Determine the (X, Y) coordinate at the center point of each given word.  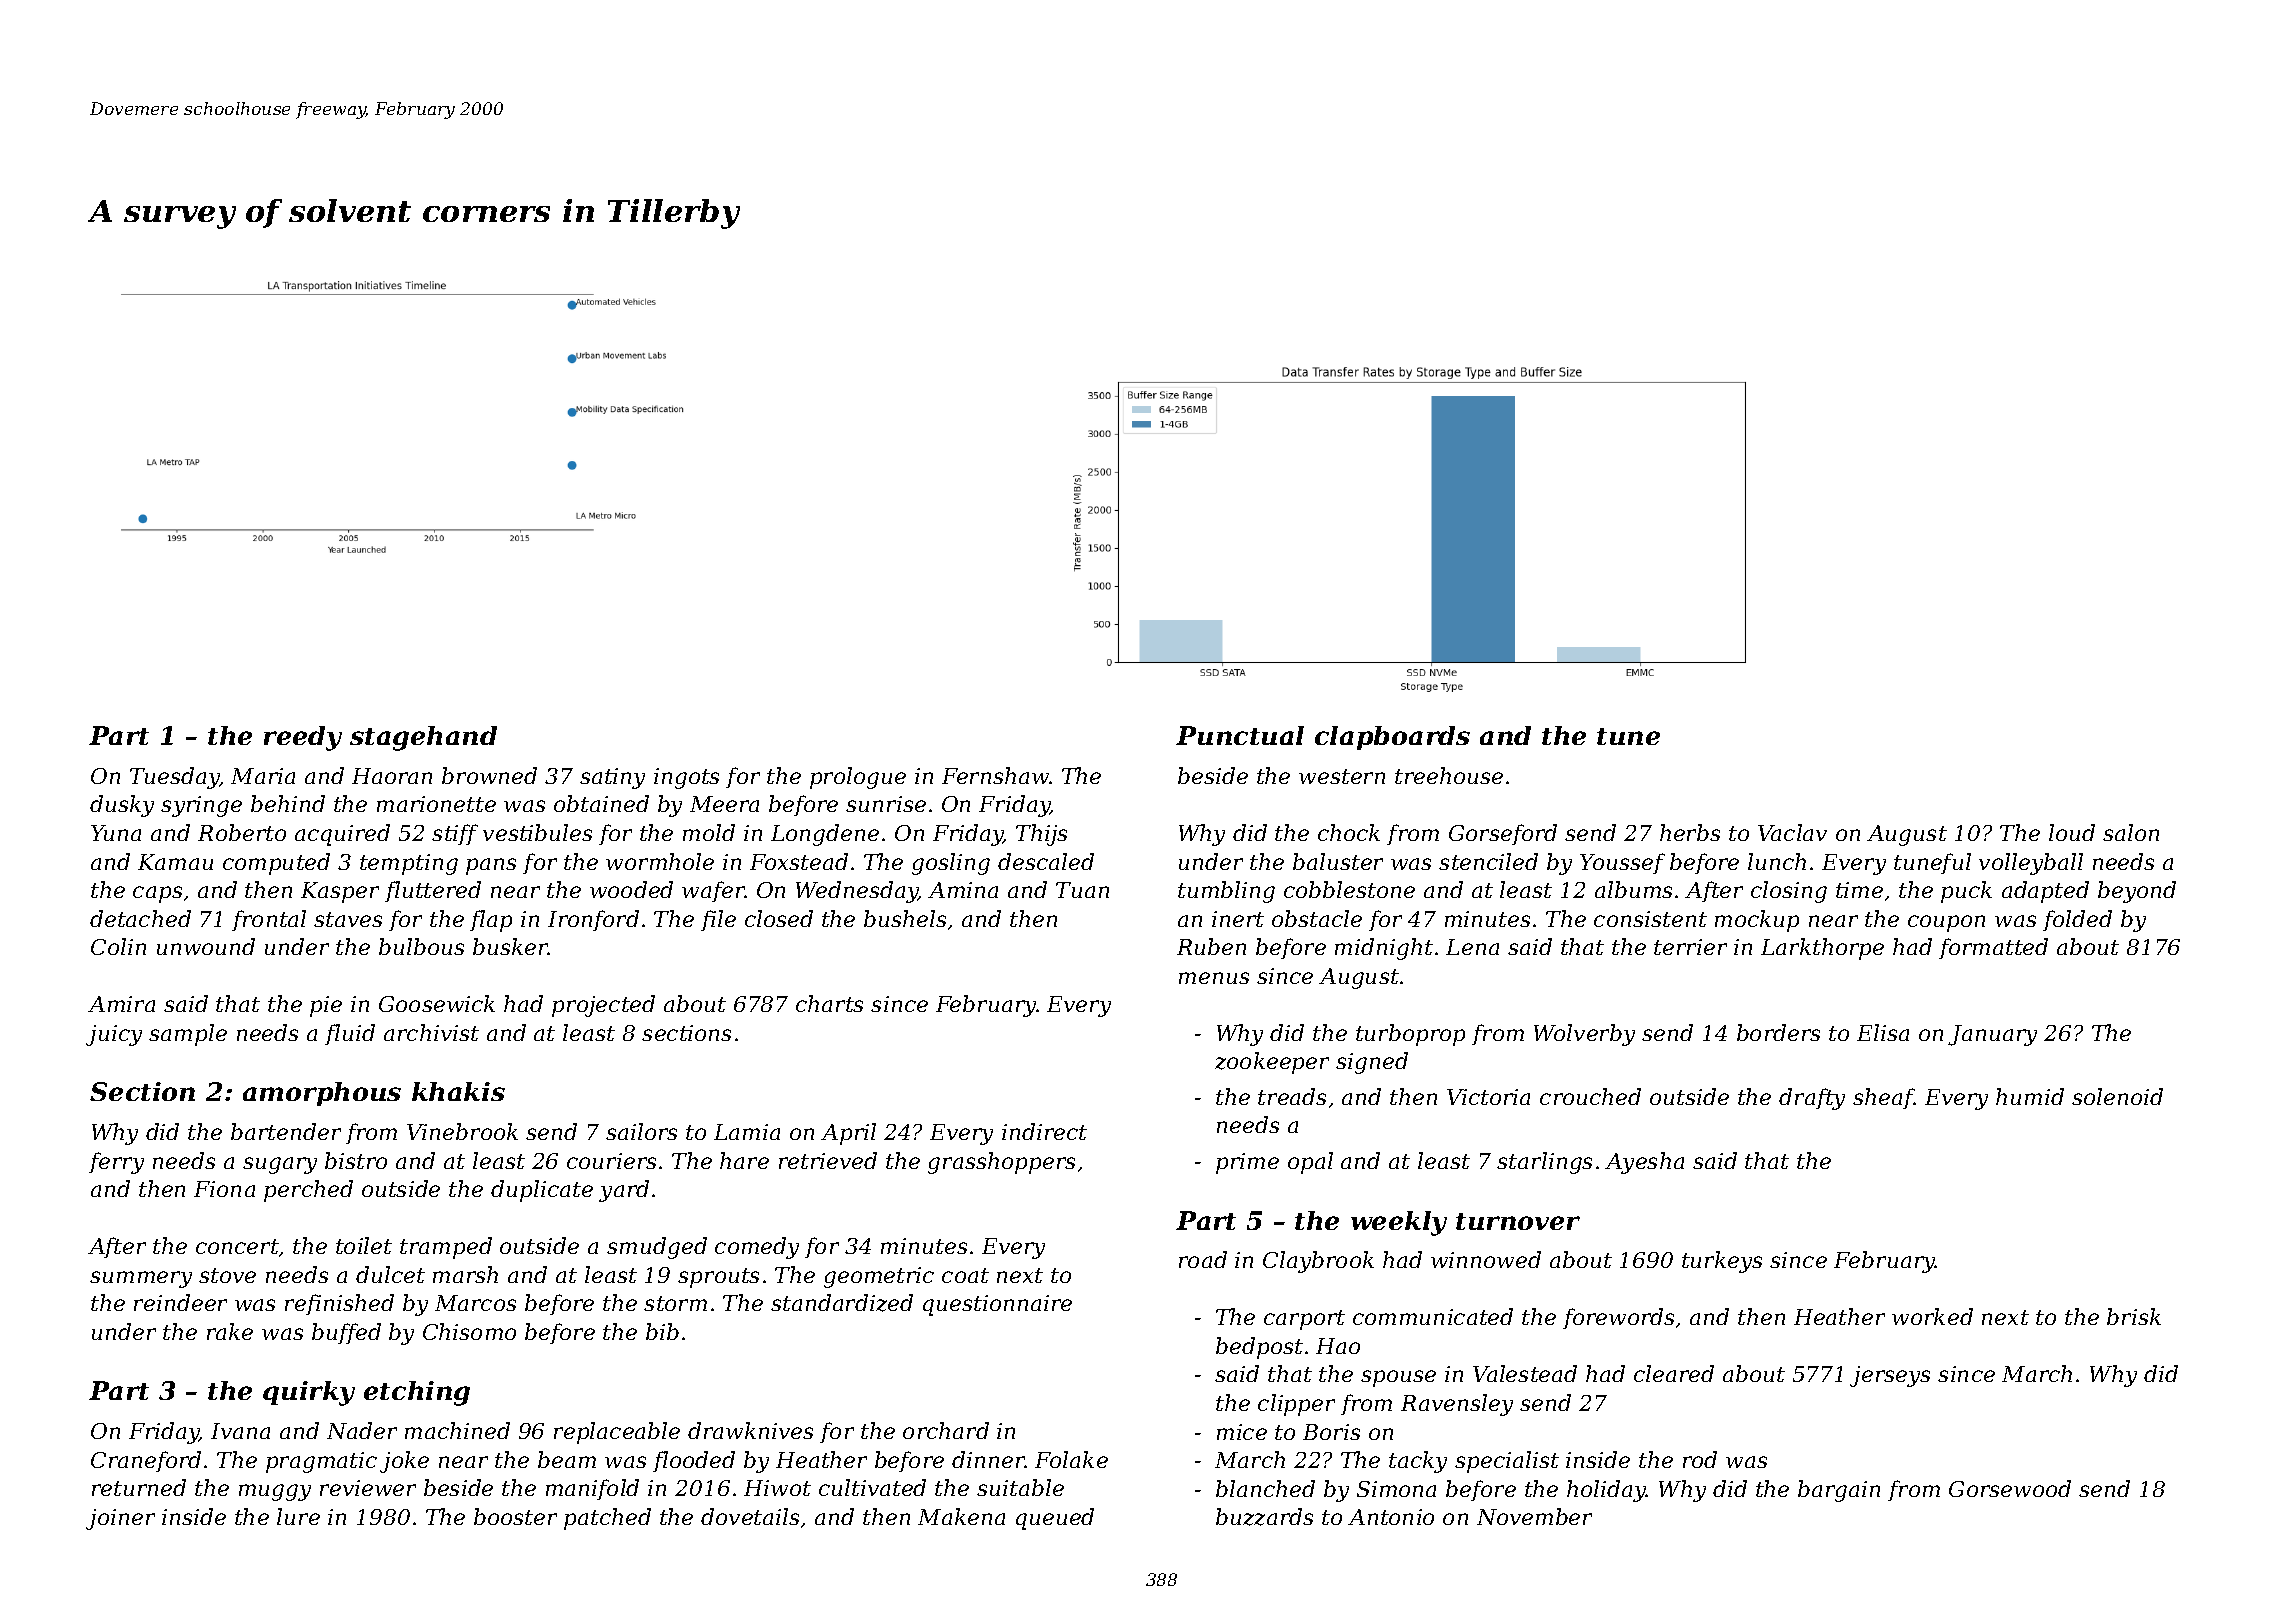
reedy (303, 738)
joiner (120, 1519)
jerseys (1890, 1376)
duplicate (542, 1191)
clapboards (1392, 738)
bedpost (1259, 1348)
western (1342, 776)
